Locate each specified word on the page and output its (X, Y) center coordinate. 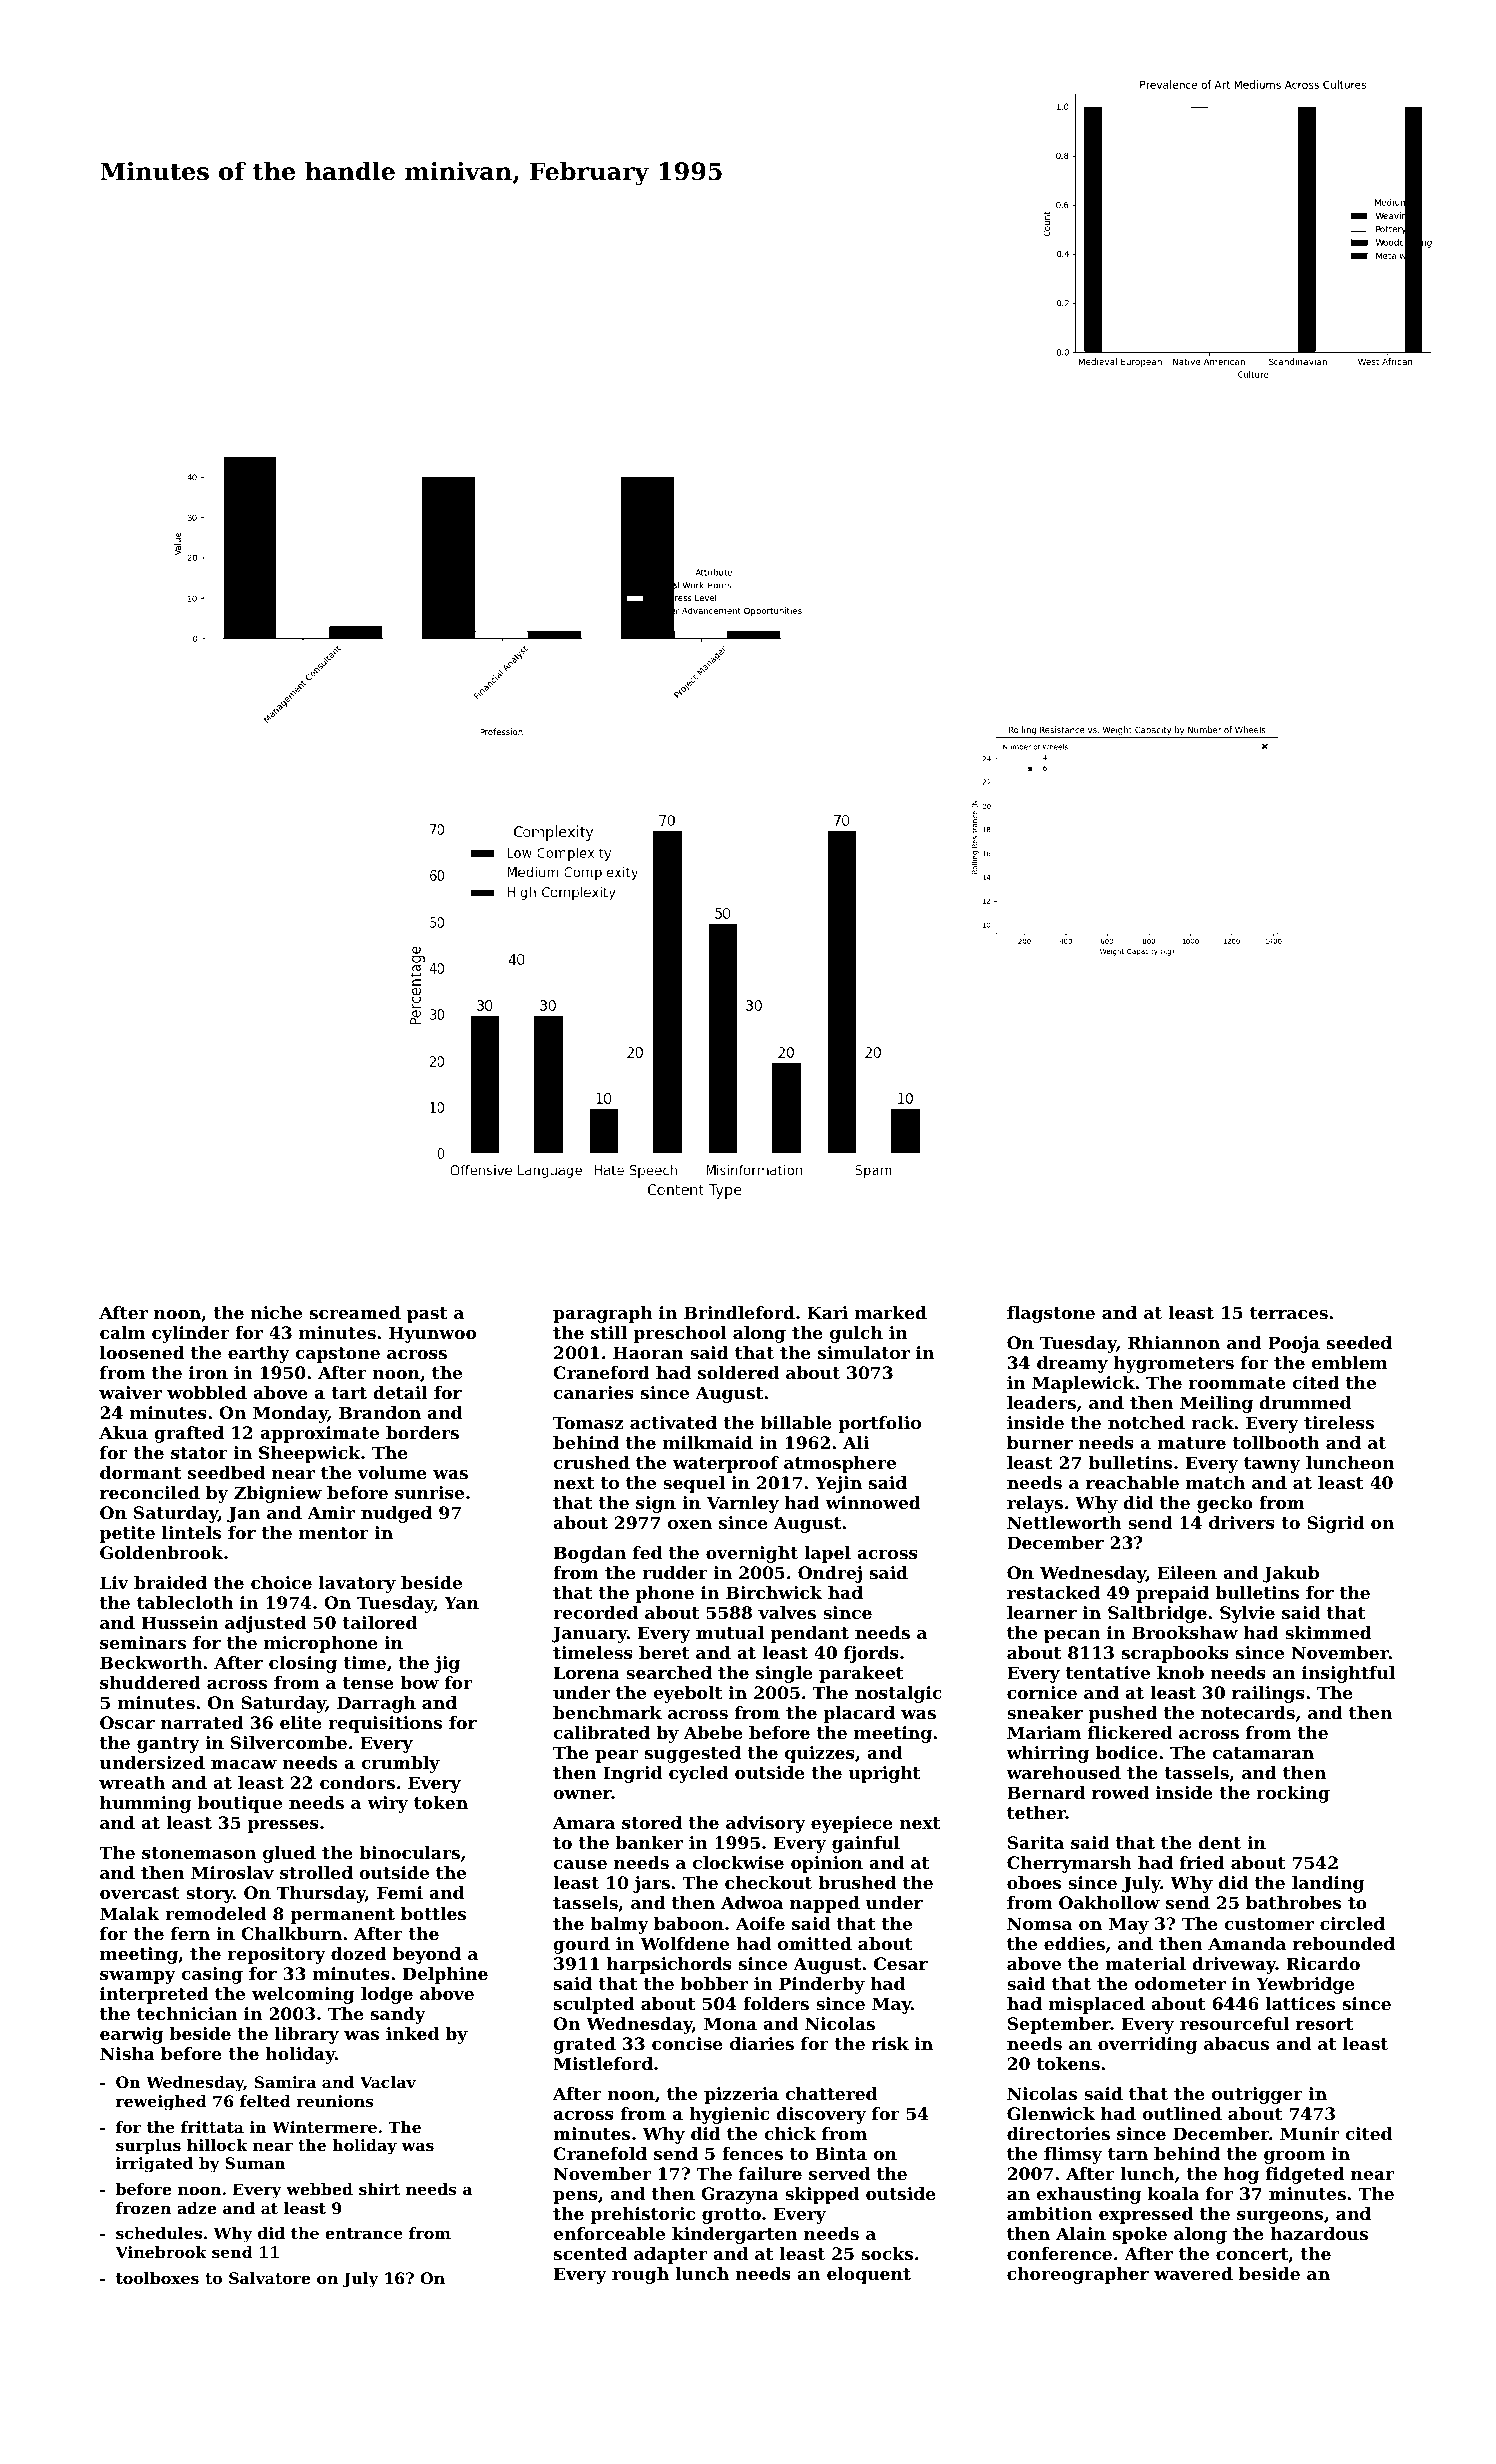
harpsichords (669, 1965)
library (307, 2035)
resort (1324, 2024)
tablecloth (185, 1602)
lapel (827, 1554)
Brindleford (739, 1312)
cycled (698, 1774)
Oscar (127, 1722)
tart (349, 1393)
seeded (1359, 1342)
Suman (255, 2163)
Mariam (1044, 1732)
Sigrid (1336, 1524)
